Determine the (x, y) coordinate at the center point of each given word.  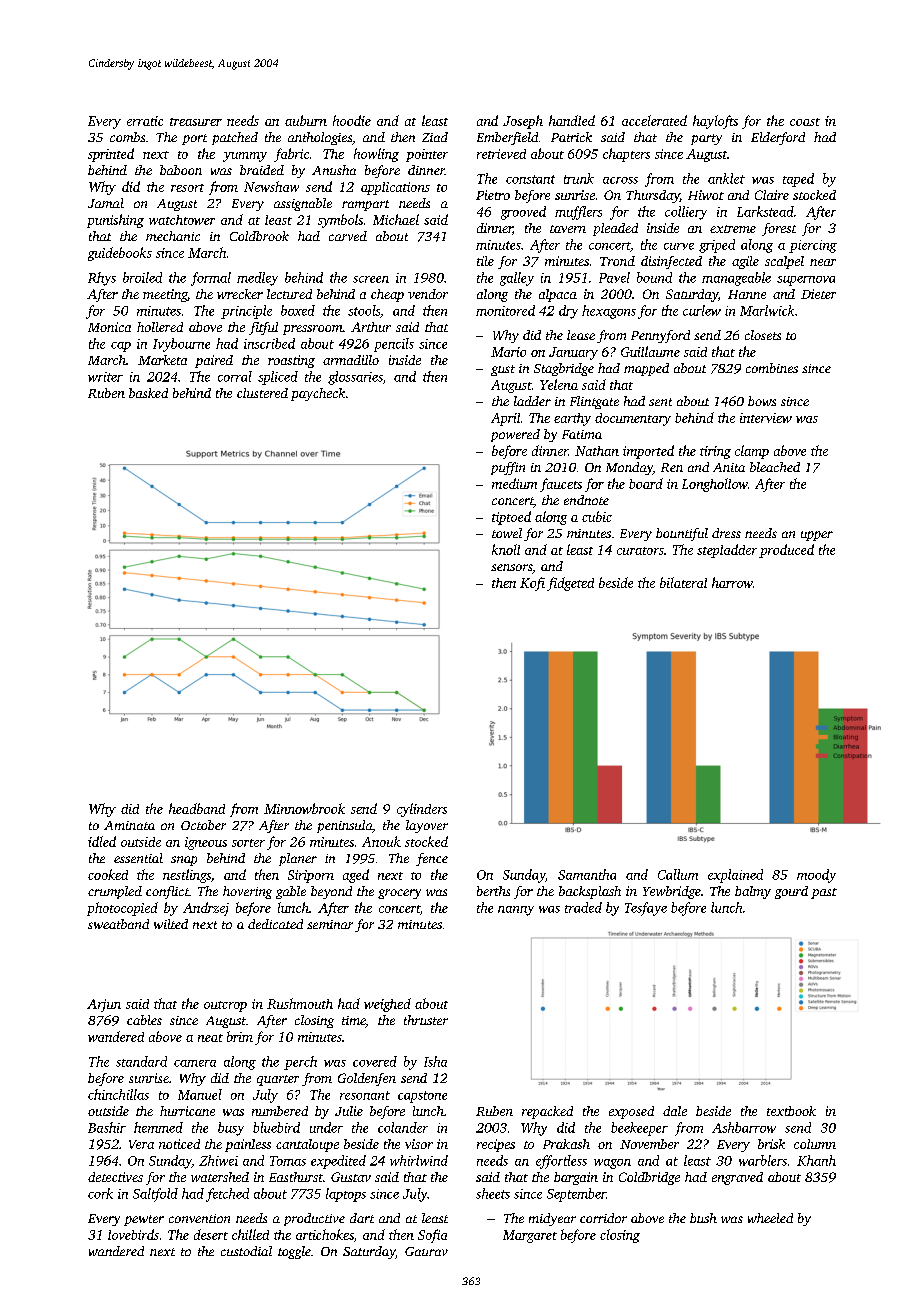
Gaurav (426, 1251)
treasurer (196, 122)
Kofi (532, 584)
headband (197, 808)
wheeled (770, 1218)
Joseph (523, 122)
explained (735, 876)
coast (805, 122)
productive (314, 1219)
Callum (678, 874)
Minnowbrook (304, 808)
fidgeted (570, 584)
